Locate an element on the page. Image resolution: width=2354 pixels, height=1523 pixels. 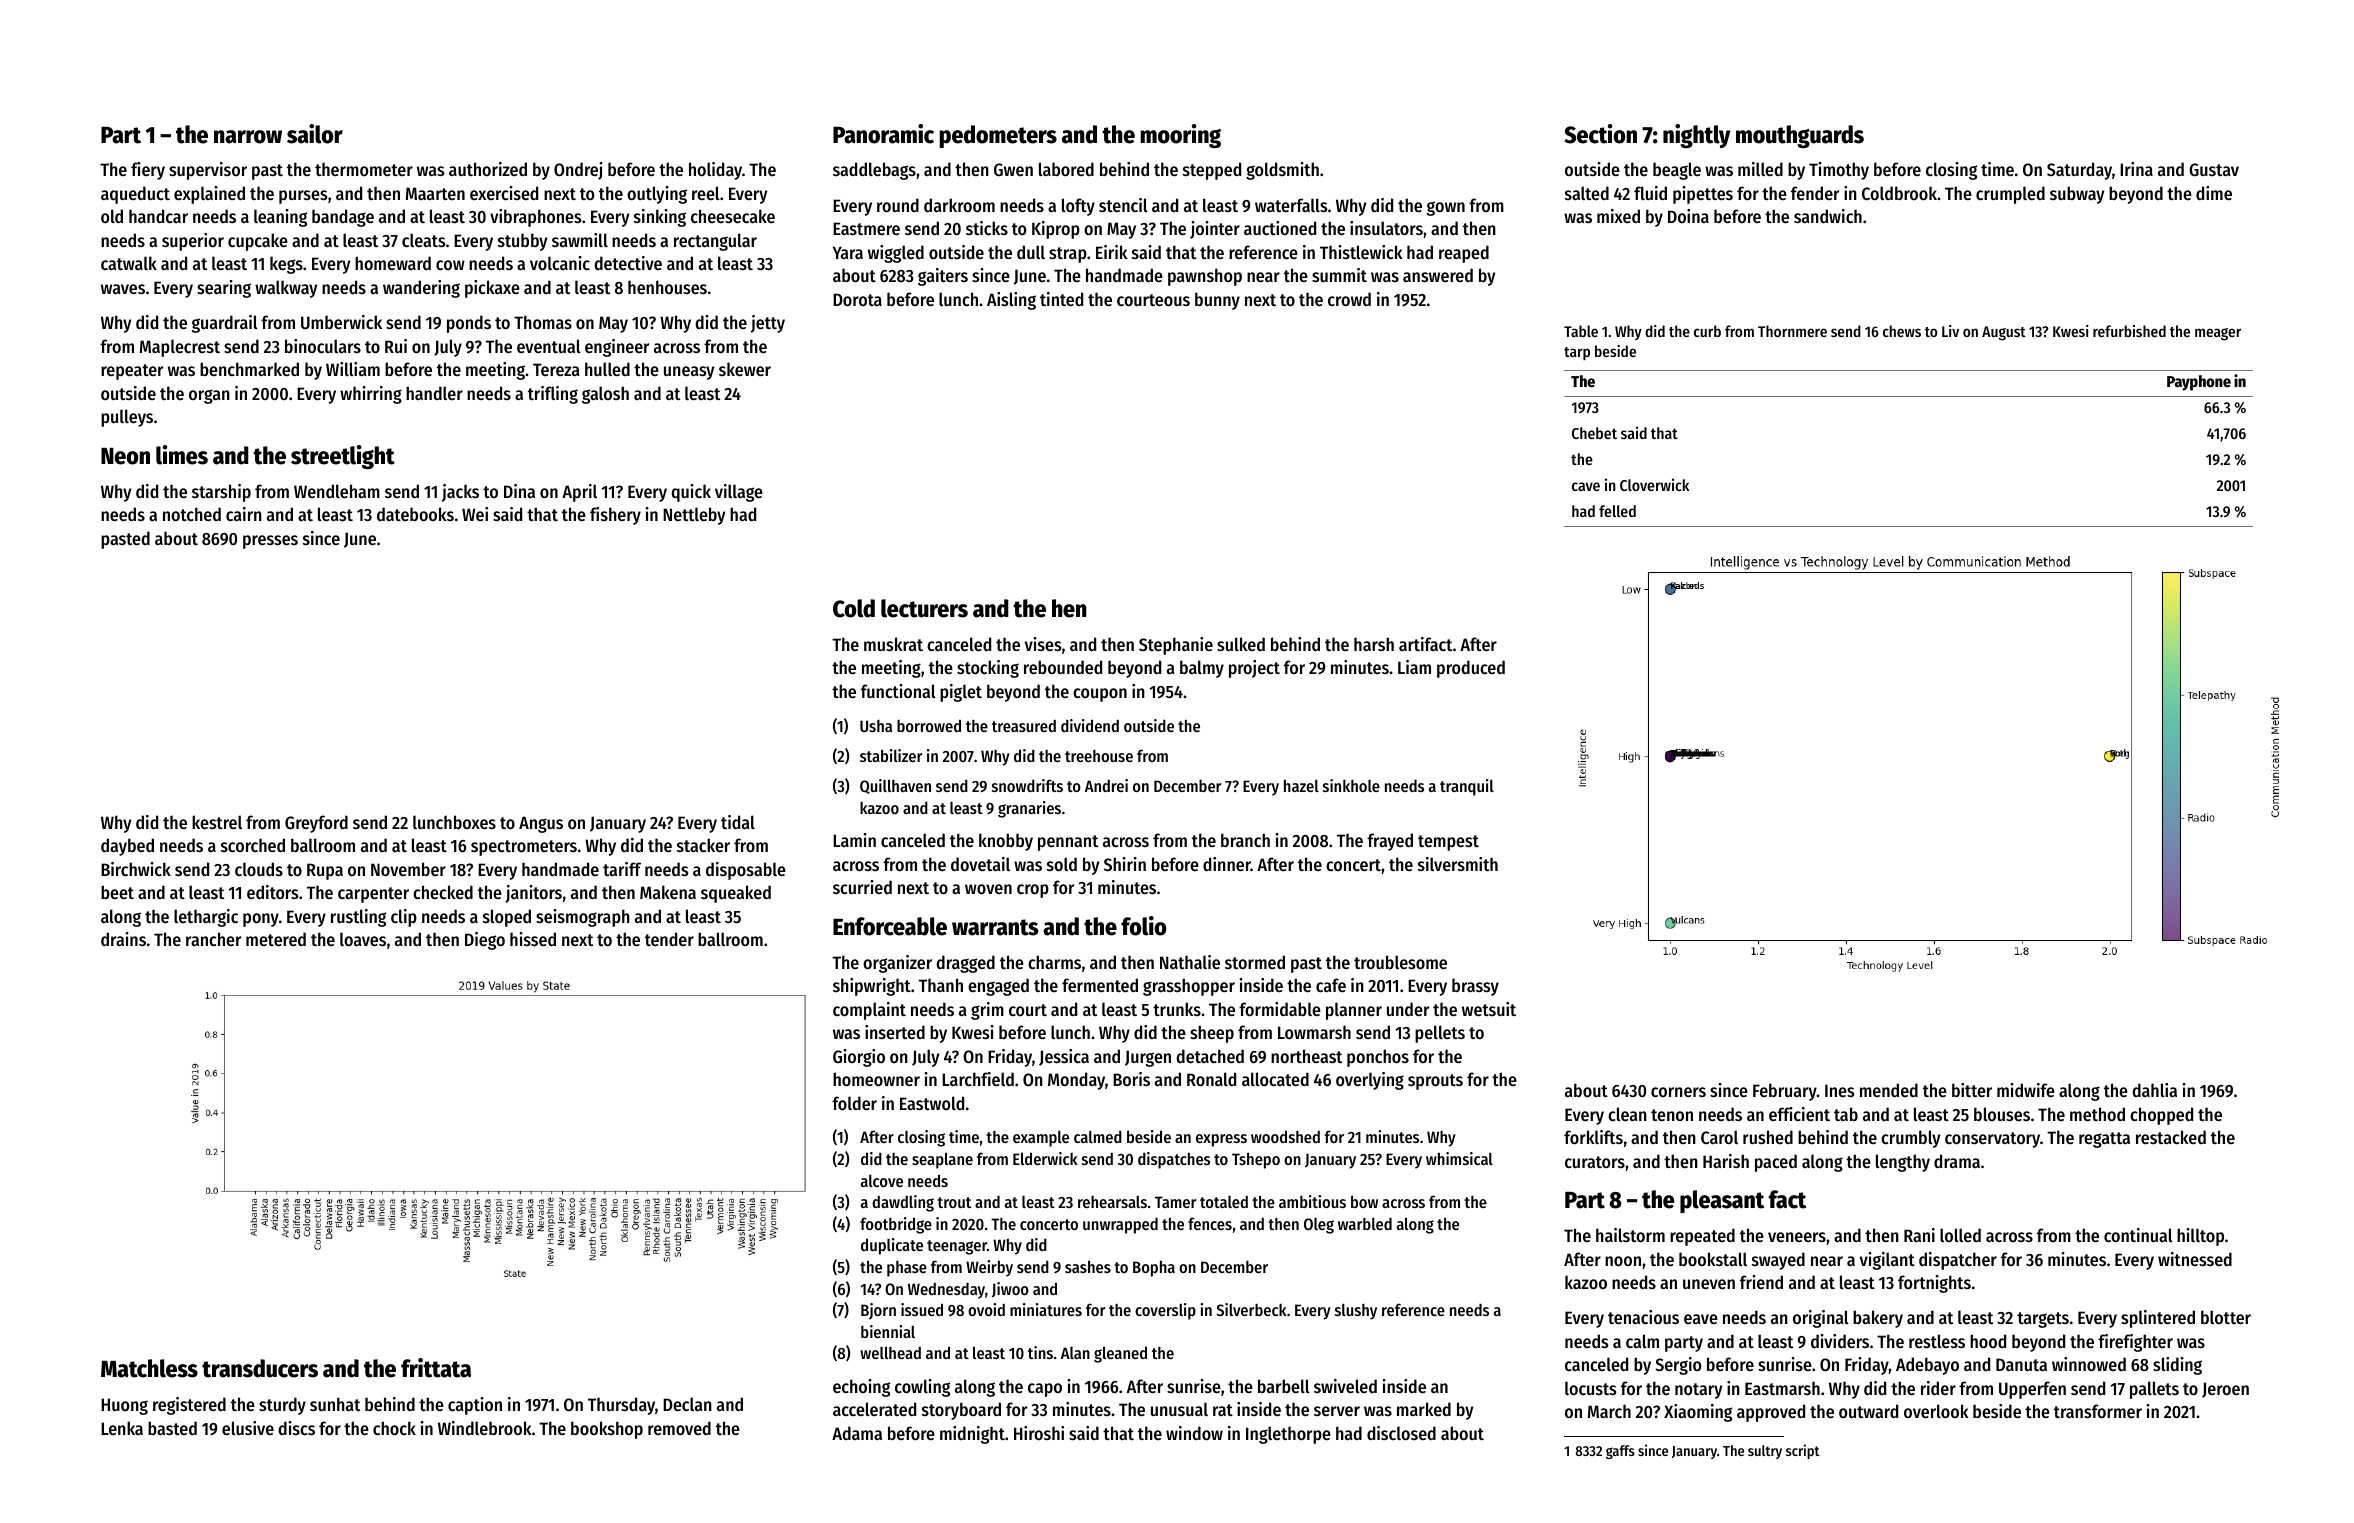
frittata is located at coordinates (436, 1368).
